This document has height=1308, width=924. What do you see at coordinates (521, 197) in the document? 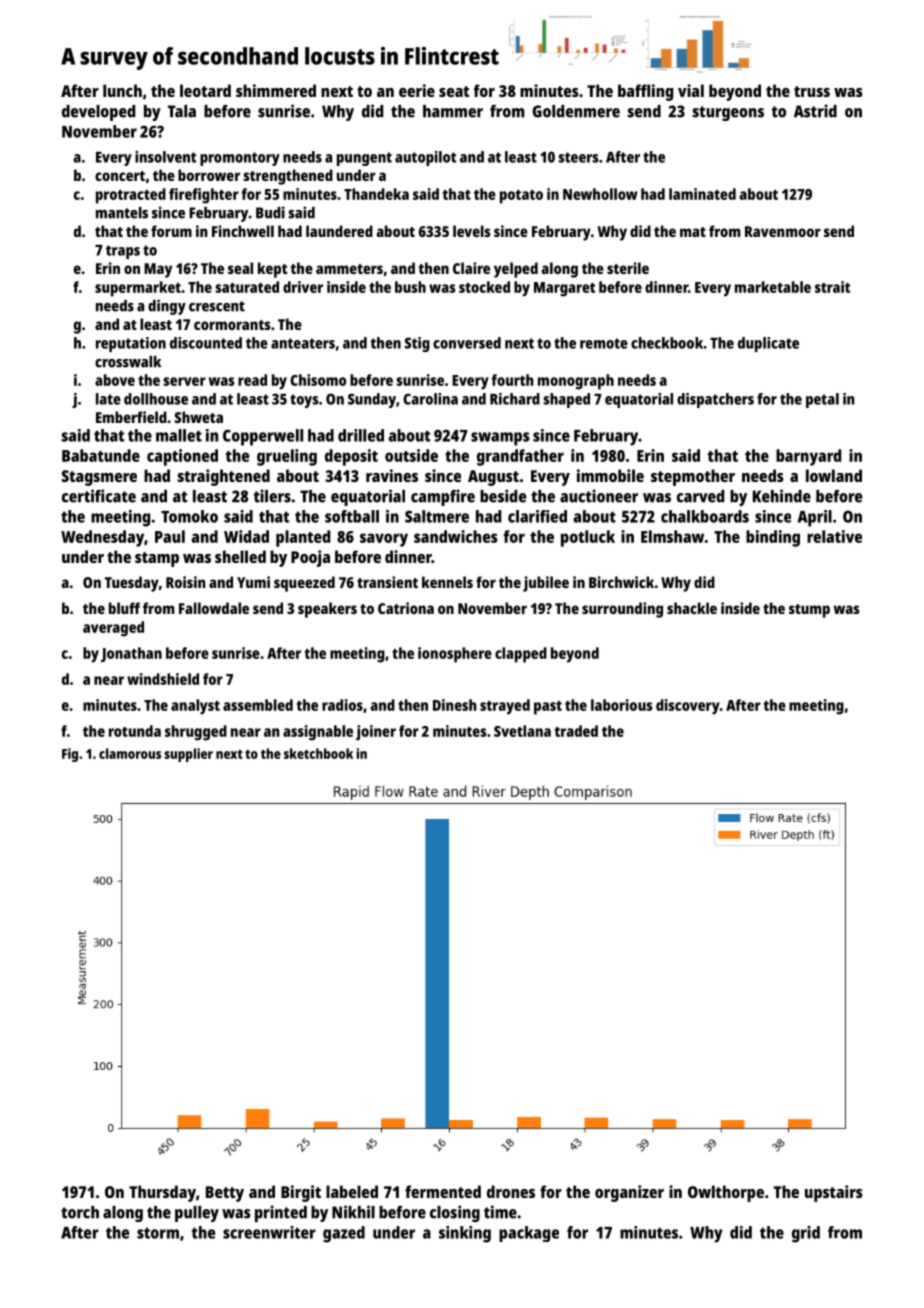
I see `potato` at bounding box center [521, 197].
